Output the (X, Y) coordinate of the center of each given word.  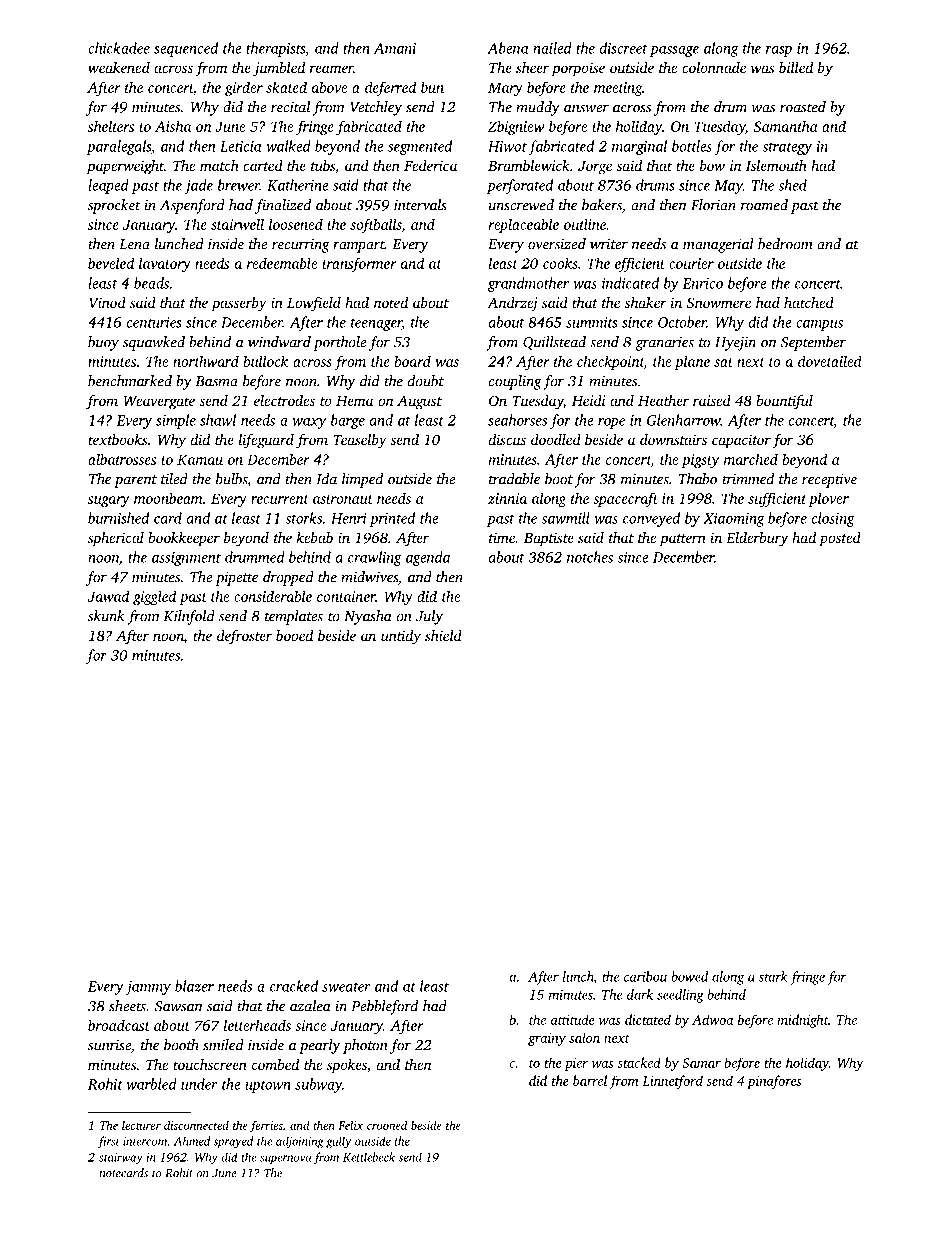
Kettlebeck (369, 1157)
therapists (275, 49)
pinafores (774, 1082)
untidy (401, 637)
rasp (779, 51)
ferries (266, 1126)
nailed (552, 48)
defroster (244, 637)
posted (840, 539)
